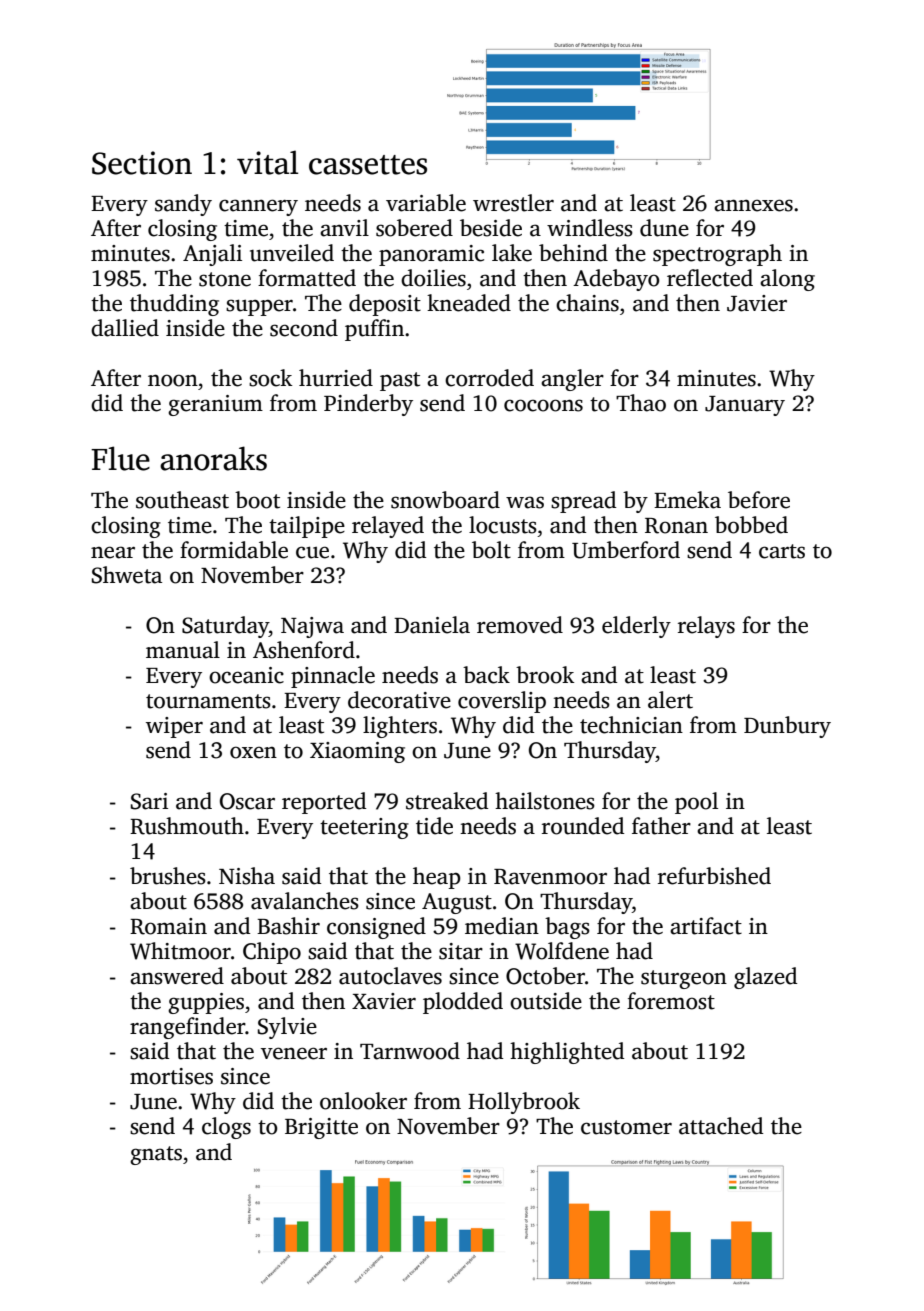 The height and width of the document is (1311, 924). Describe the element at coordinates (626, 1127) in the document. I see `customer` at that location.
